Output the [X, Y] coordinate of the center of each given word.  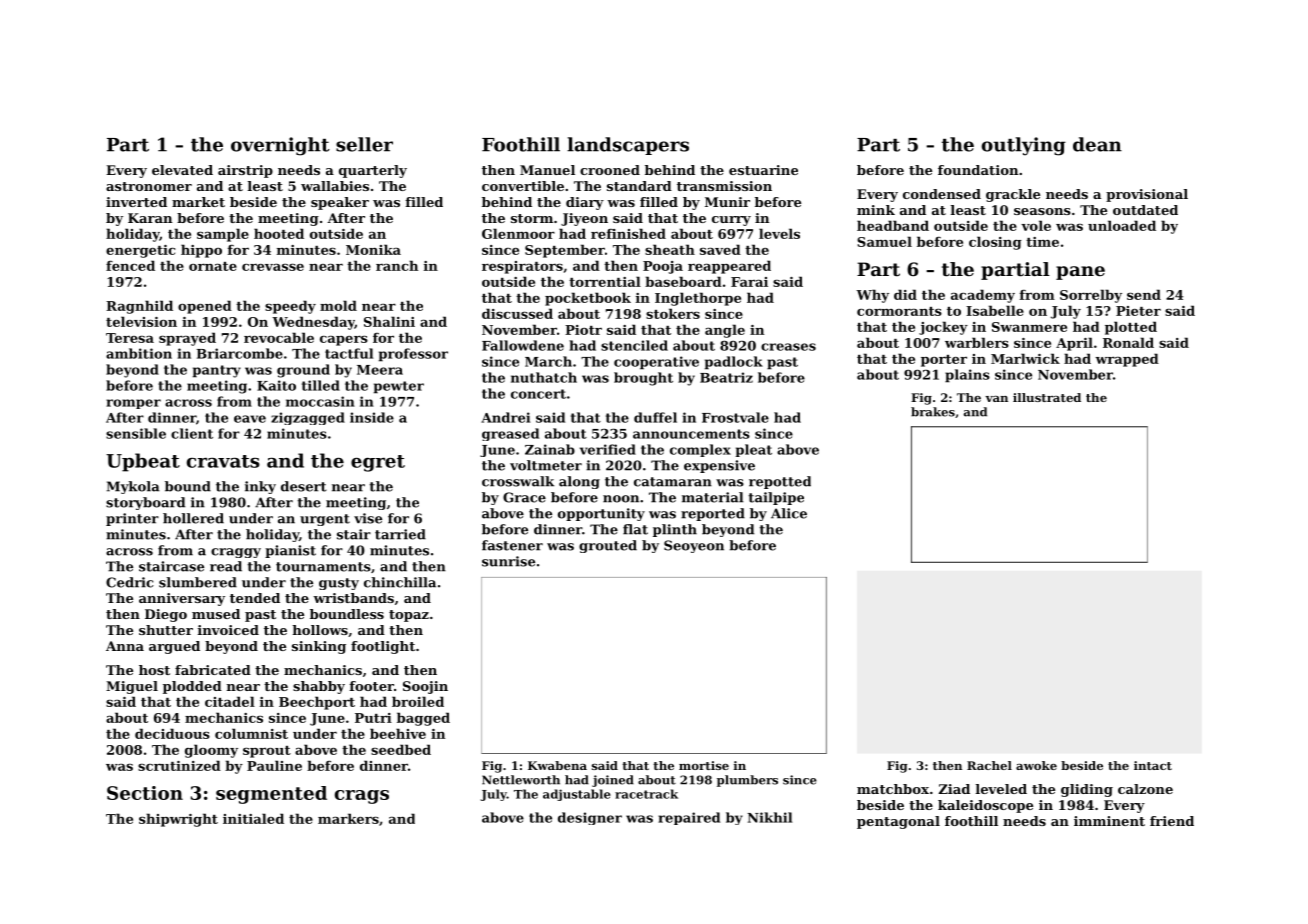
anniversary [182, 599]
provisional [1147, 195]
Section [145, 793]
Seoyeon [694, 546]
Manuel [547, 170]
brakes [933, 412]
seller [364, 144]
